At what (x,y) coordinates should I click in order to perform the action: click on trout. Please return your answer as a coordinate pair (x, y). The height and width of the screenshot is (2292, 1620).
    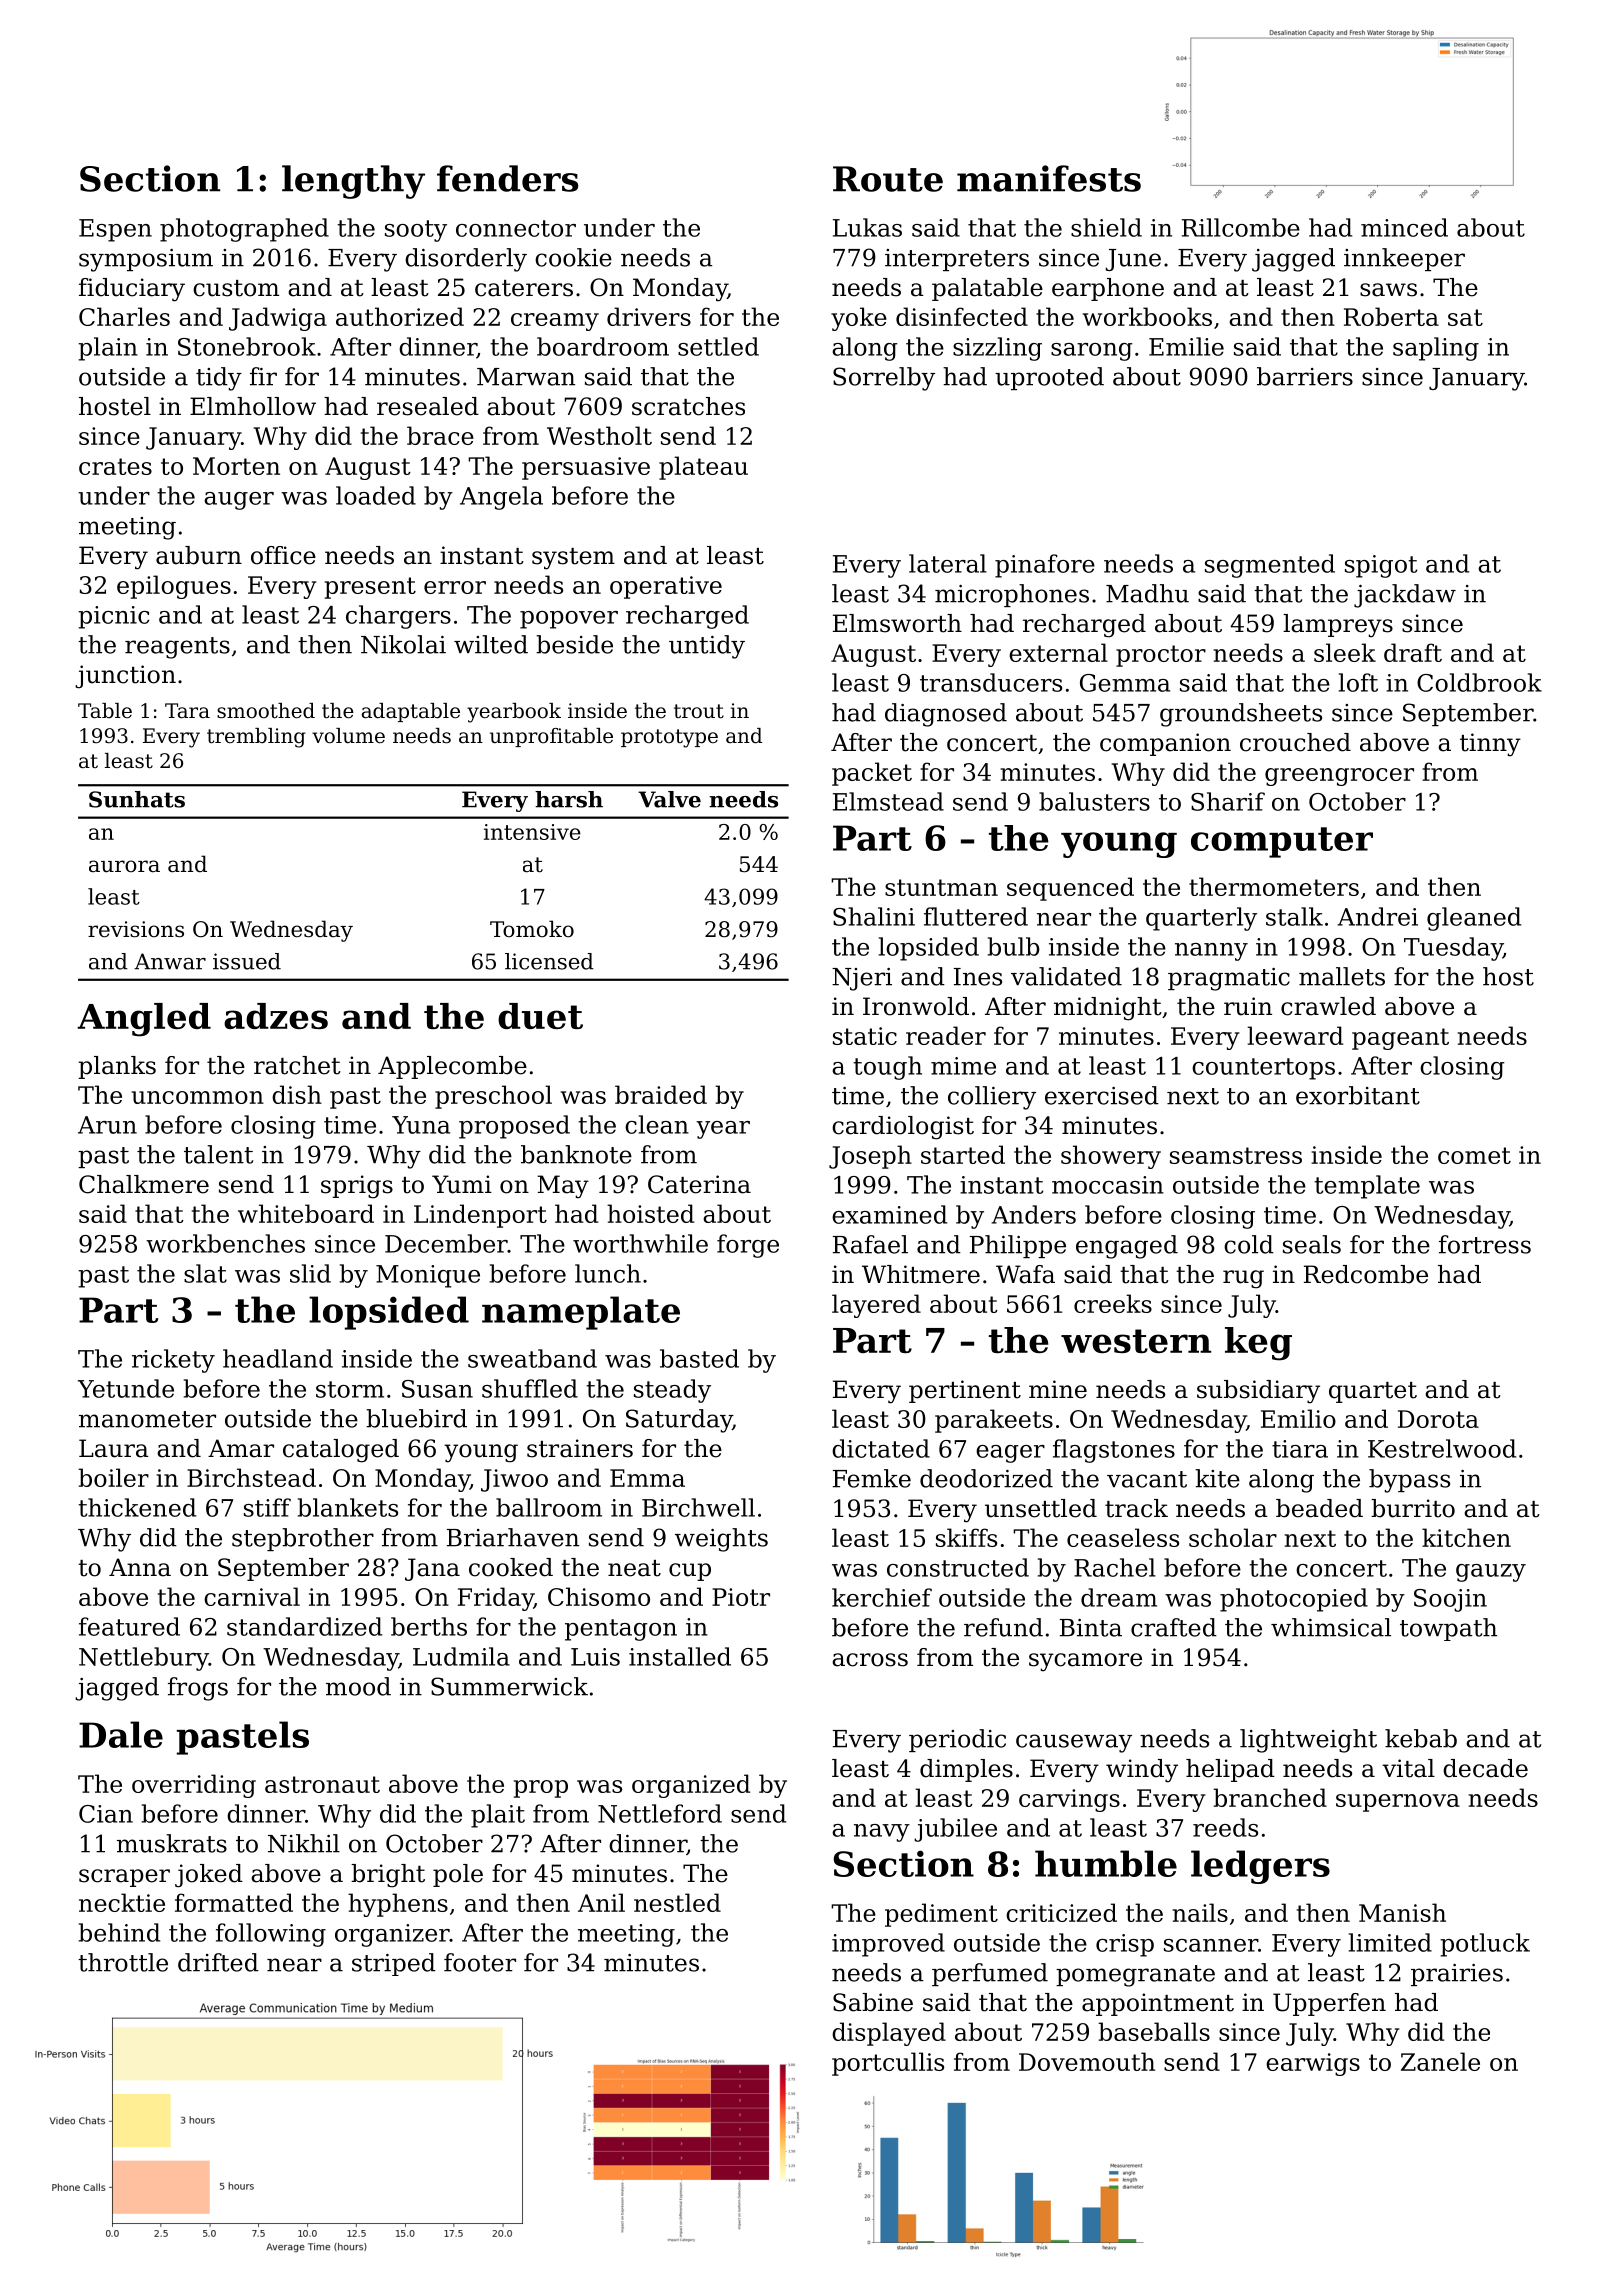
    Looking at the image, I should click on (699, 711).
